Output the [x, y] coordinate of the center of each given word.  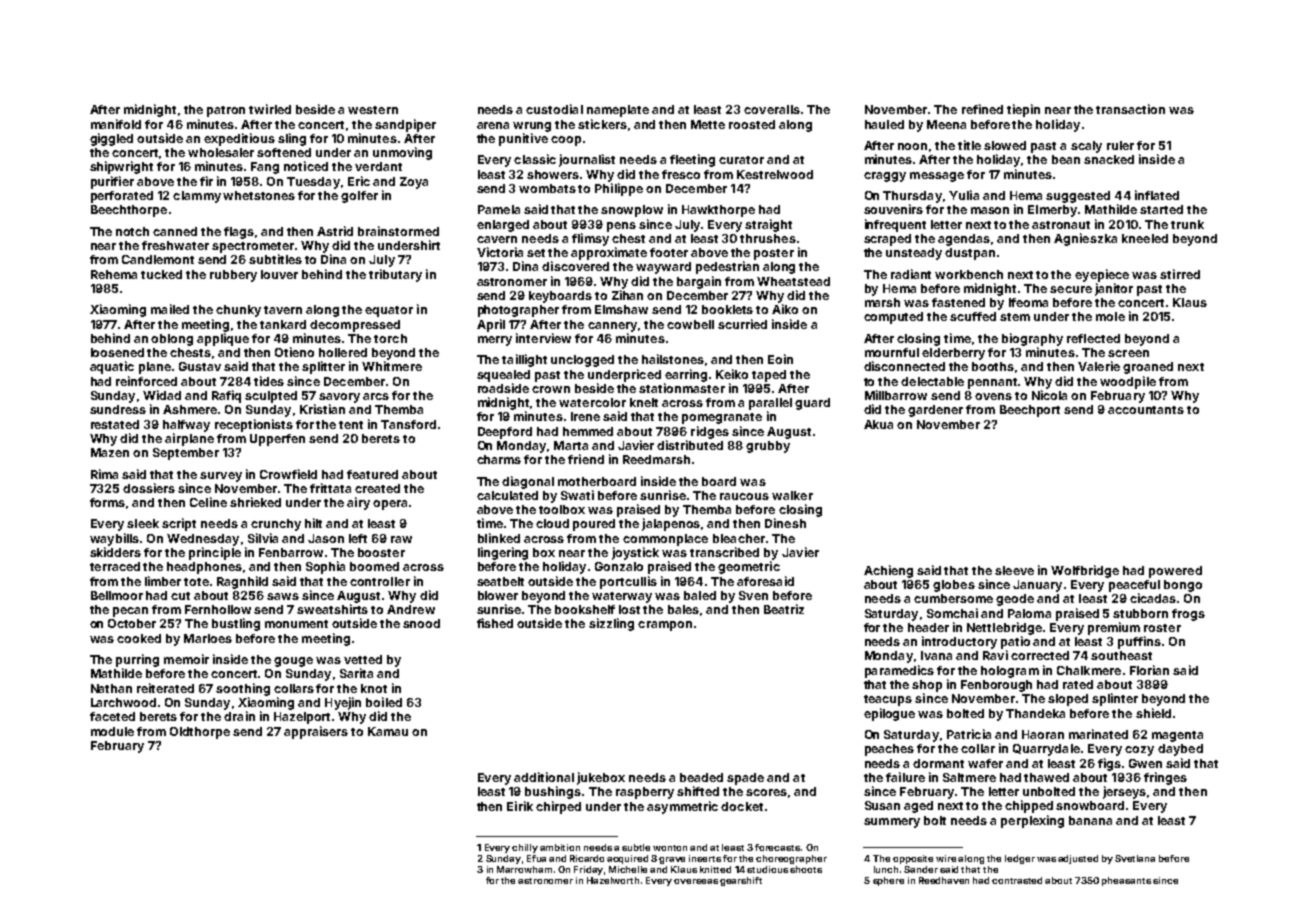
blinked [499, 538]
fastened [958, 302]
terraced [115, 566]
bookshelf [585, 609]
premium [1114, 628]
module [112, 731]
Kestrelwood [775, 174]
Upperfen [277, 440]
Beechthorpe [129, 211]
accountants [1146, 410]
